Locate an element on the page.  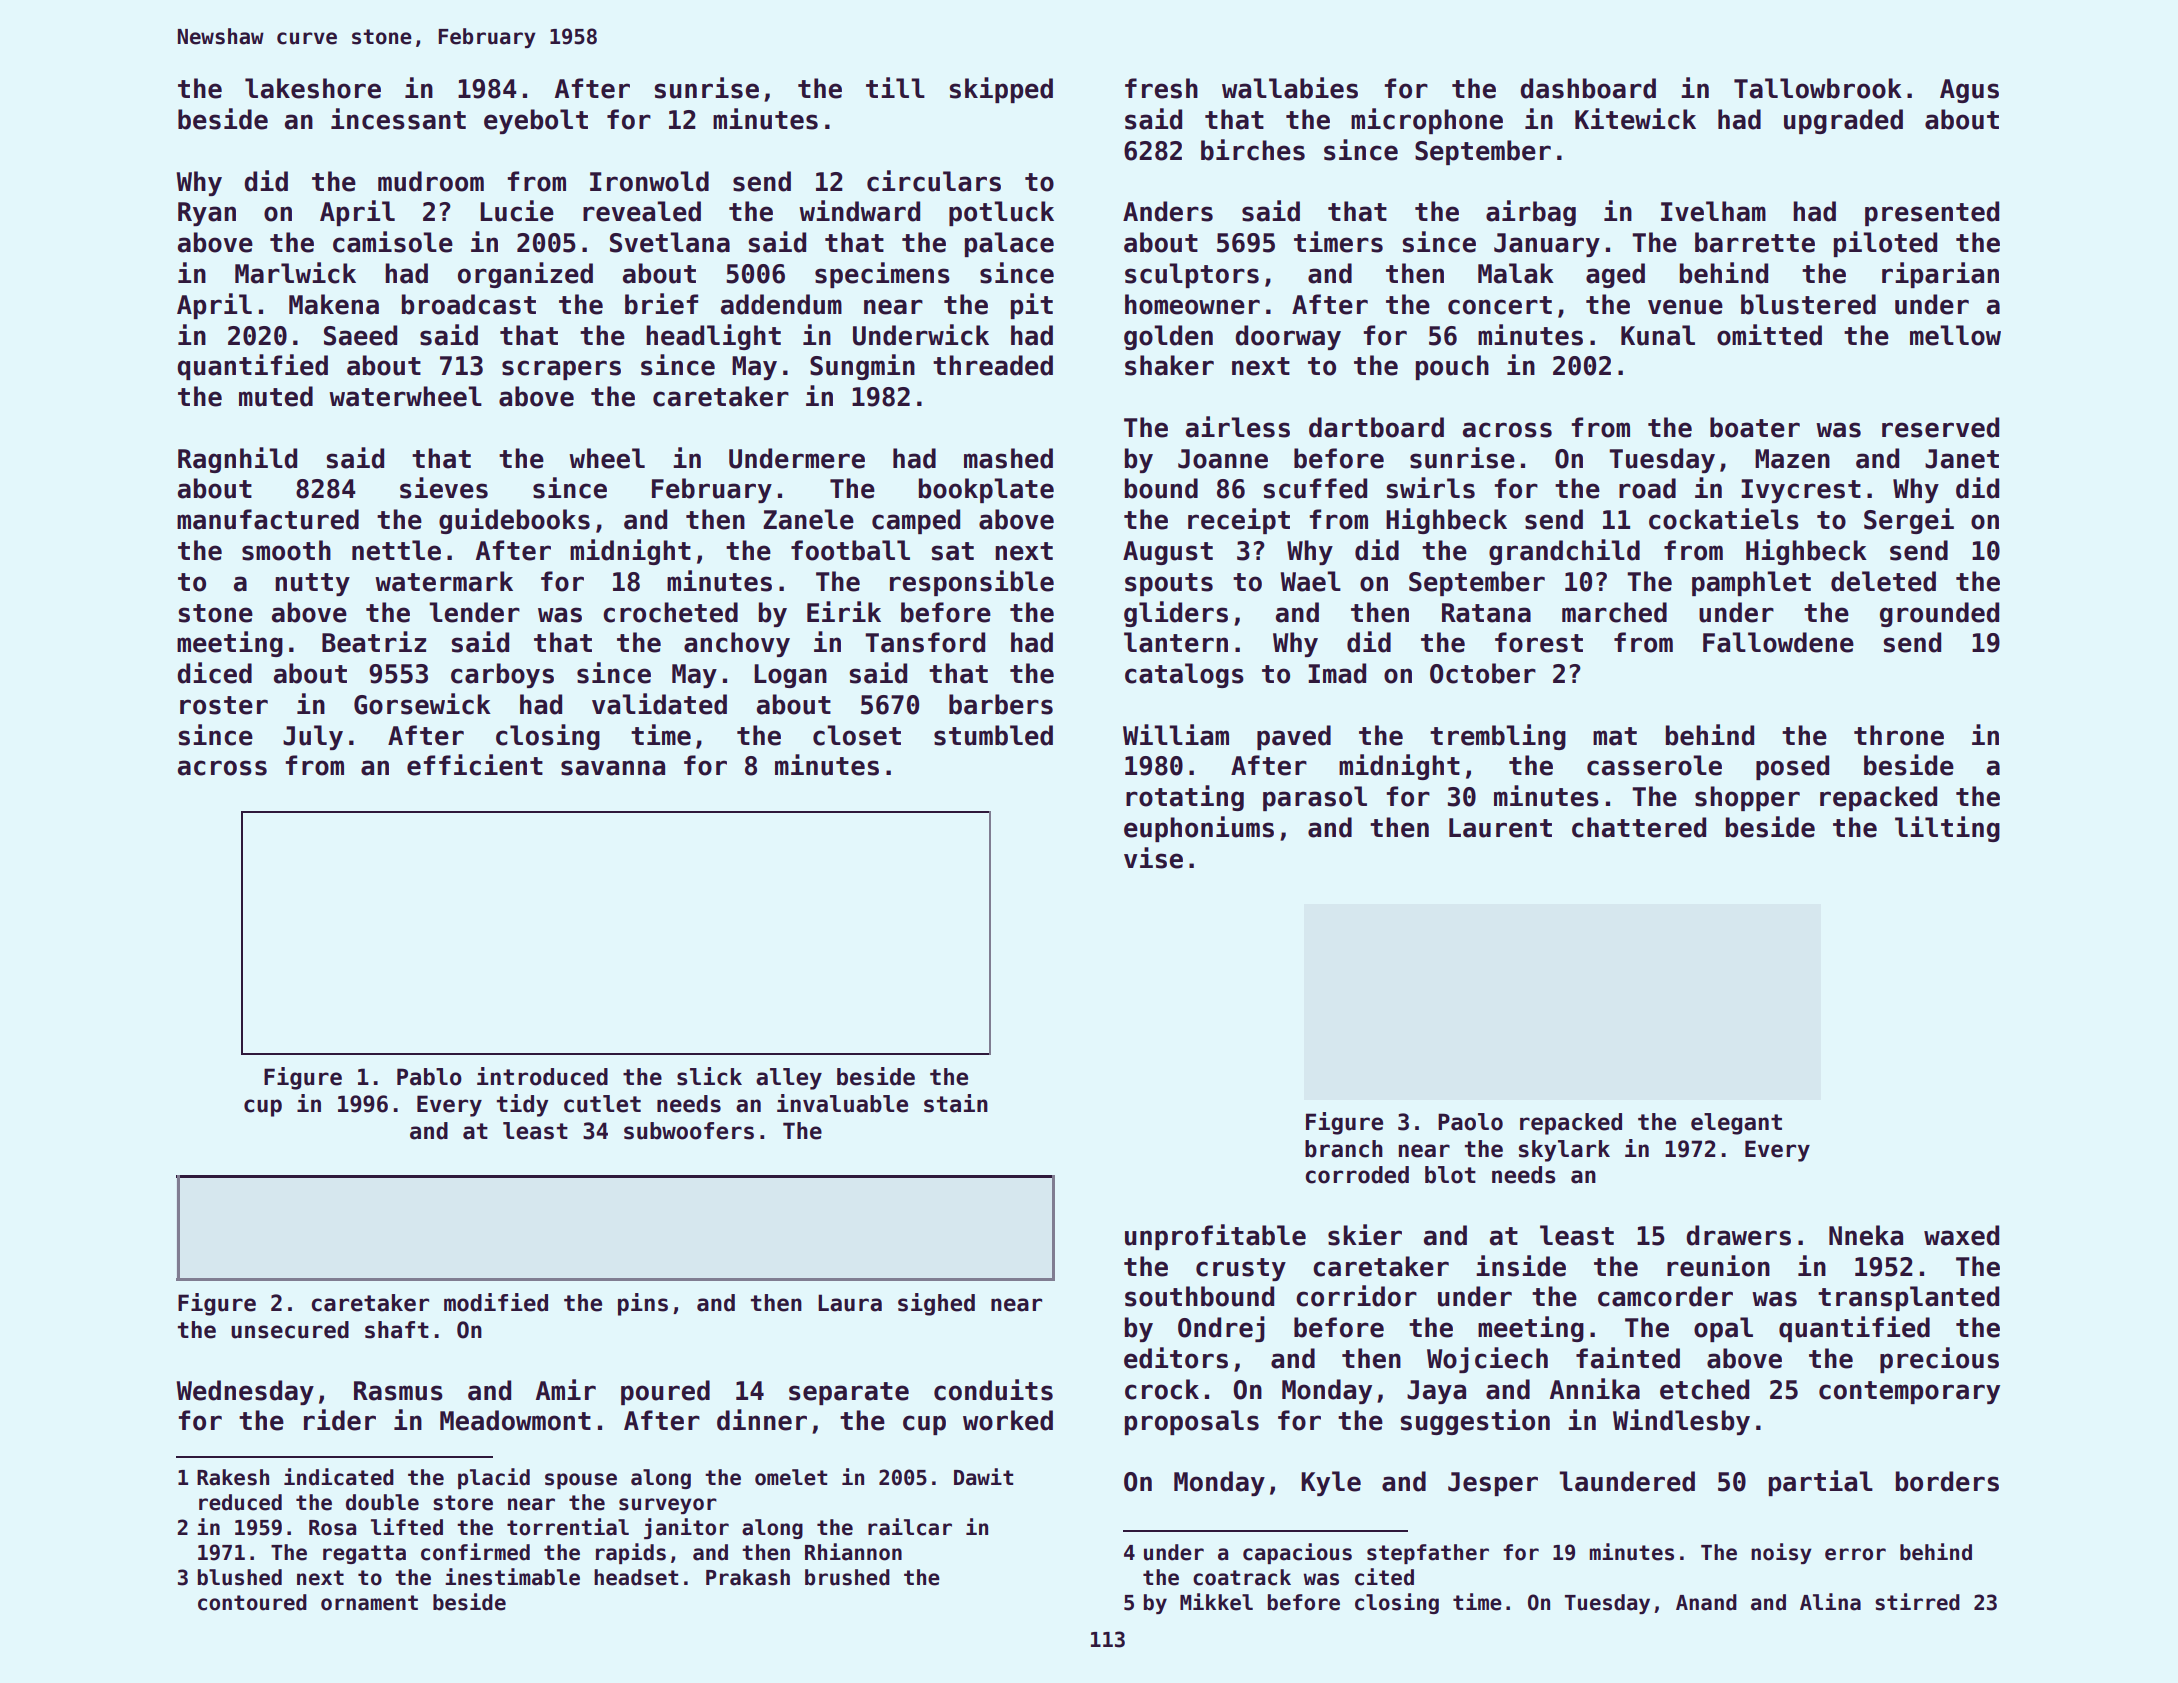
ornament is located at coordinates (369, 1603).
